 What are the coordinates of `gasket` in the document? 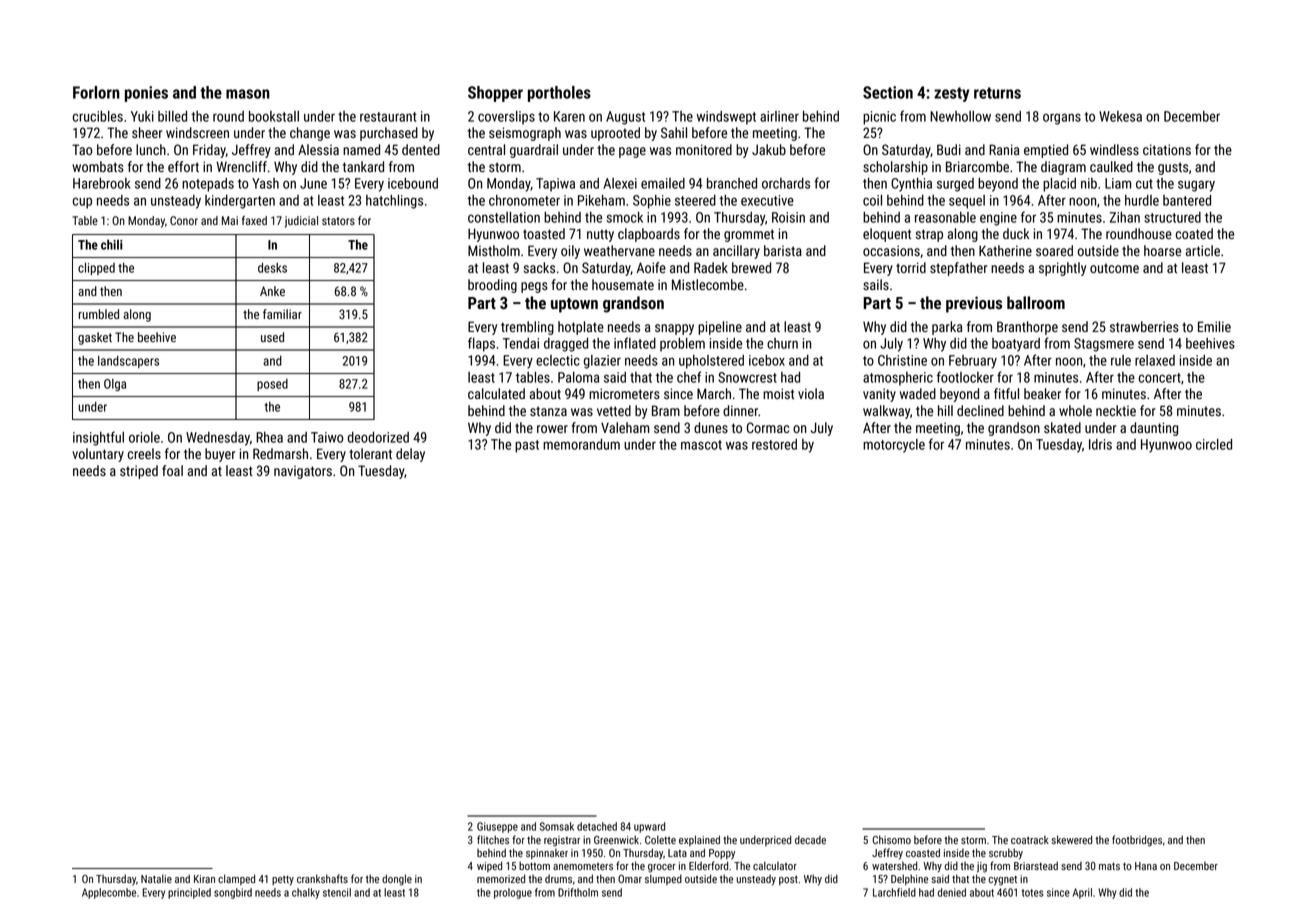 It's located at (95, 338).
